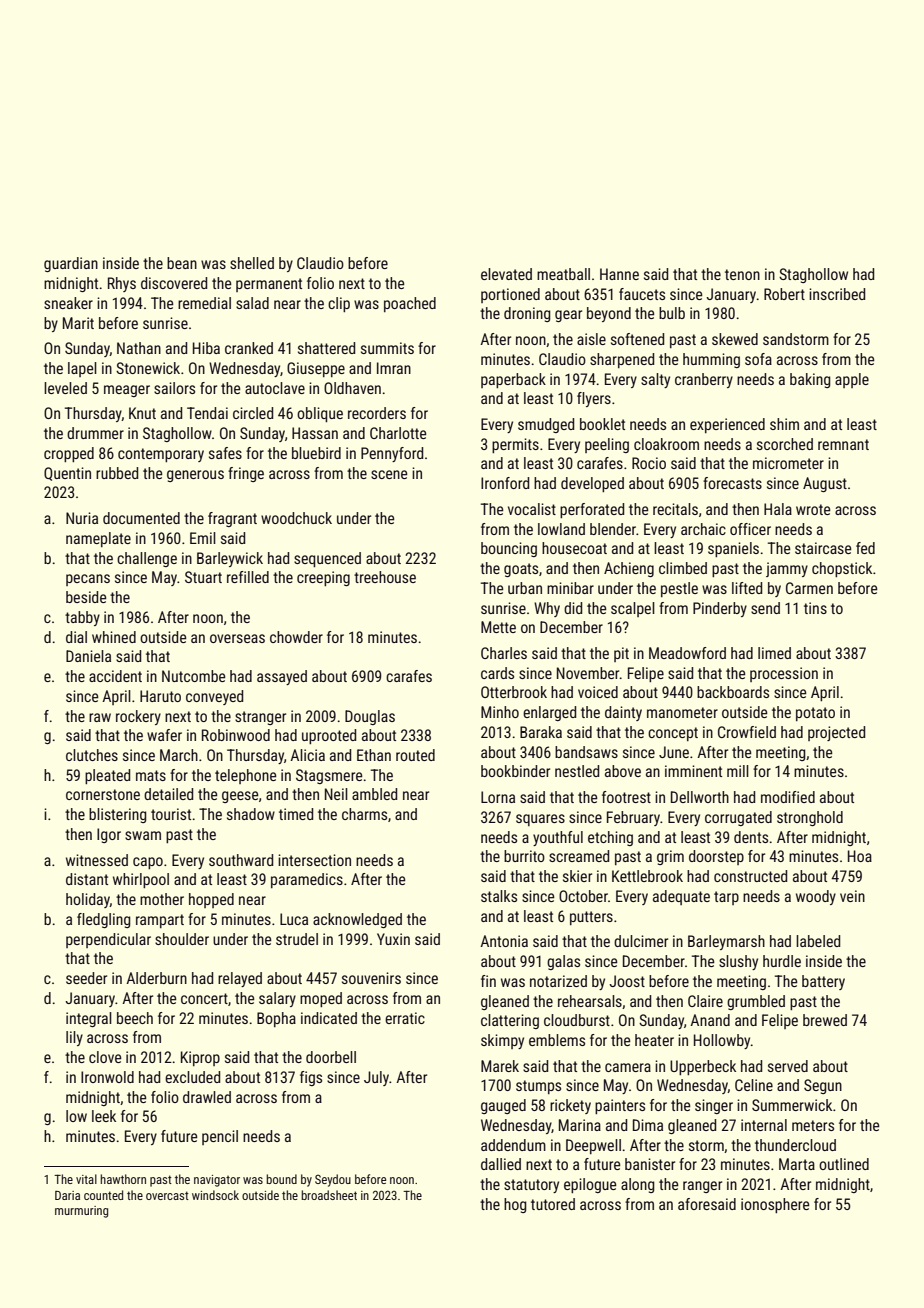  What do you see at coordinates (592, 484) in the screenshot?
I see `developed` at bounding box center [592, 484].
